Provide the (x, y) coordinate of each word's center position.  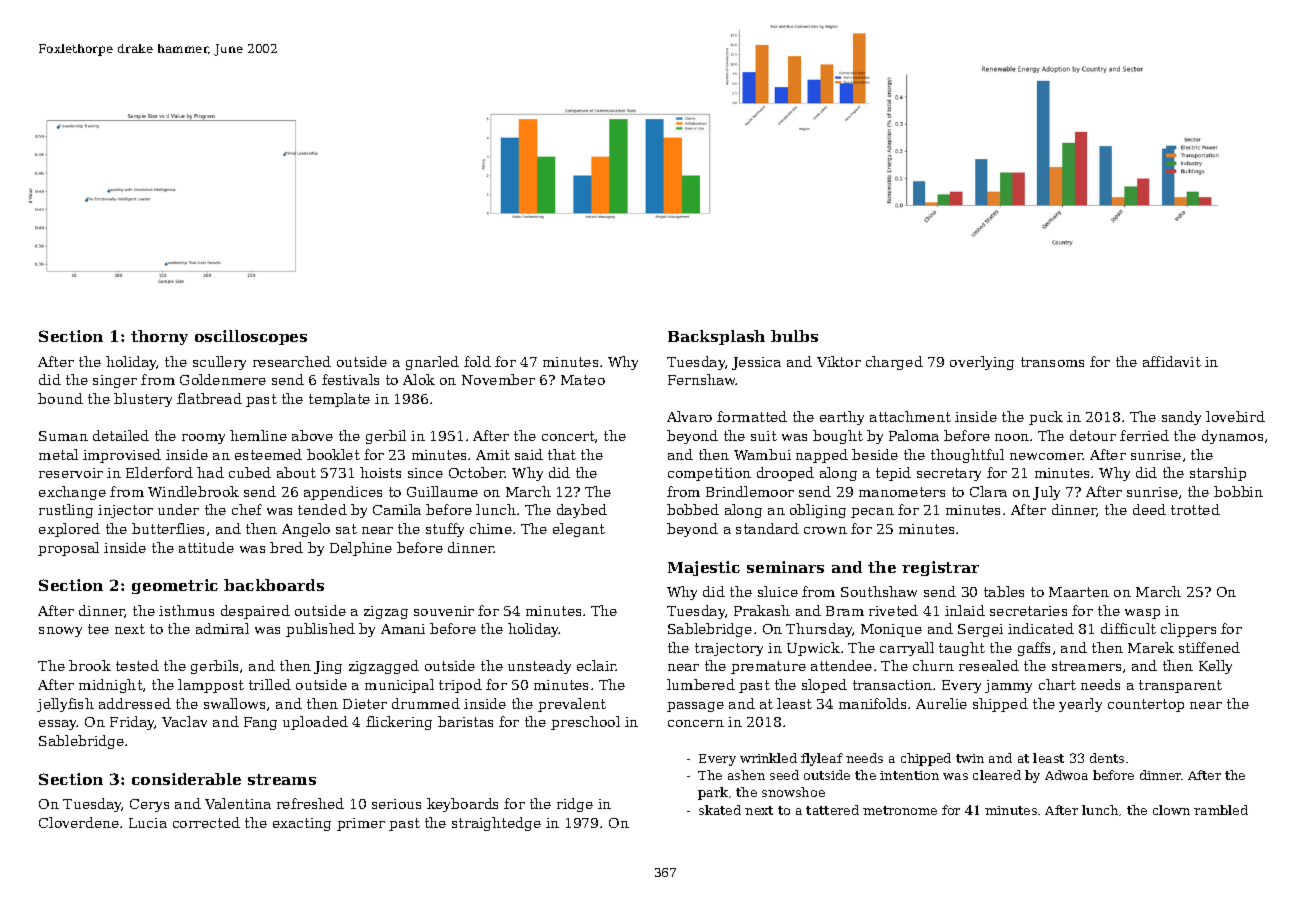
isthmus (186, 610)
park (713, 793)
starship (1218, 474)
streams (282, 779)
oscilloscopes (251, 337)
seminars (785, 567)
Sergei (980, 630)
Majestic (704, 568)
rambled (1221, 810)
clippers (1188, 630)
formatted (752, 416)
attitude (206, 547)
